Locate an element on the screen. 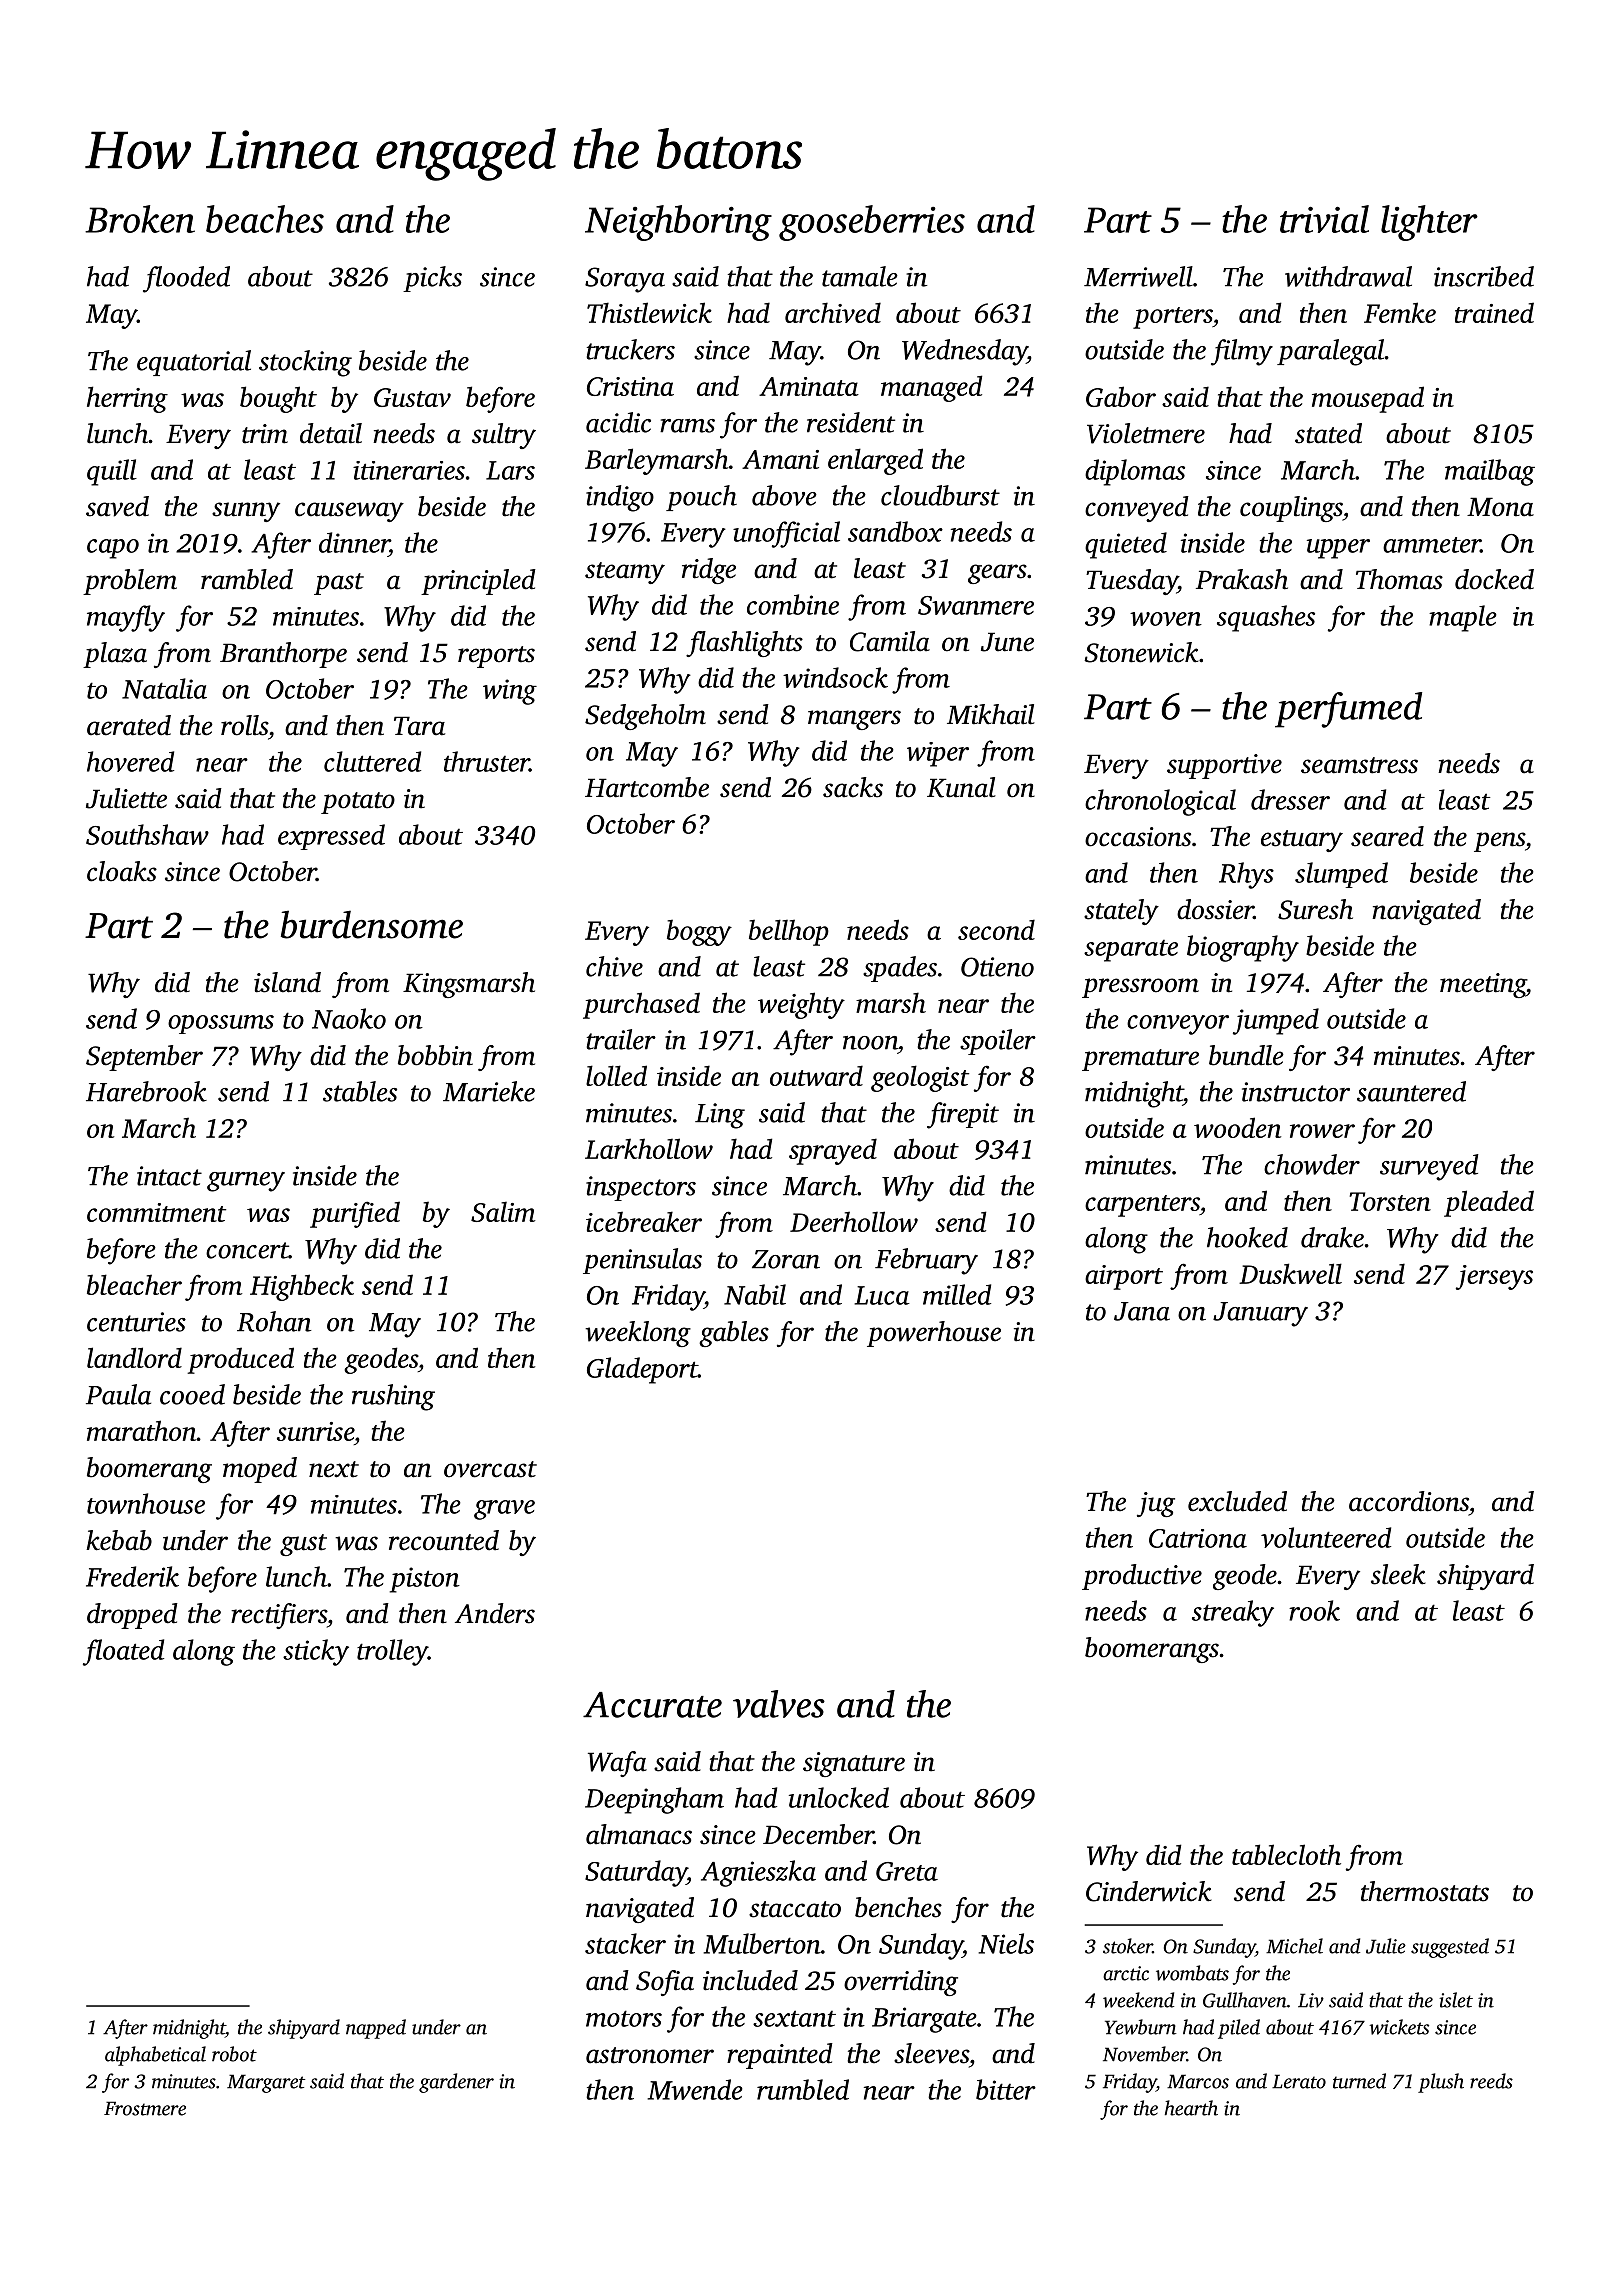  gooseberries is located at coordinates (872, 223).
